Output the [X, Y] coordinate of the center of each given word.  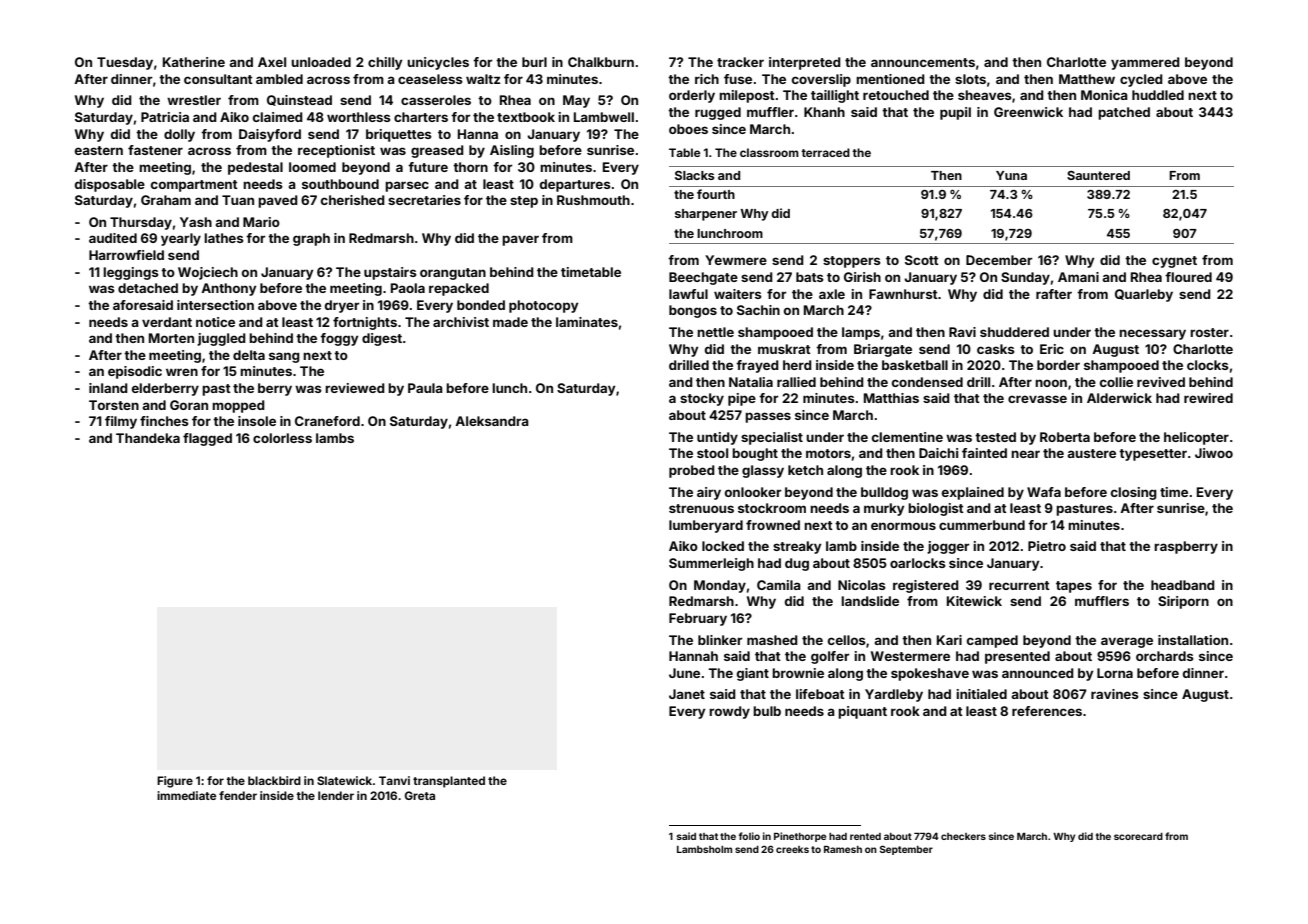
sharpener [706, 215]
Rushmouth [593, 200]
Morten [171, 338]
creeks [792, 849]
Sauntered [1098, 175]
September [906, 850]
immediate [186, 795]
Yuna [1011, 175]
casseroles [436, 100]
